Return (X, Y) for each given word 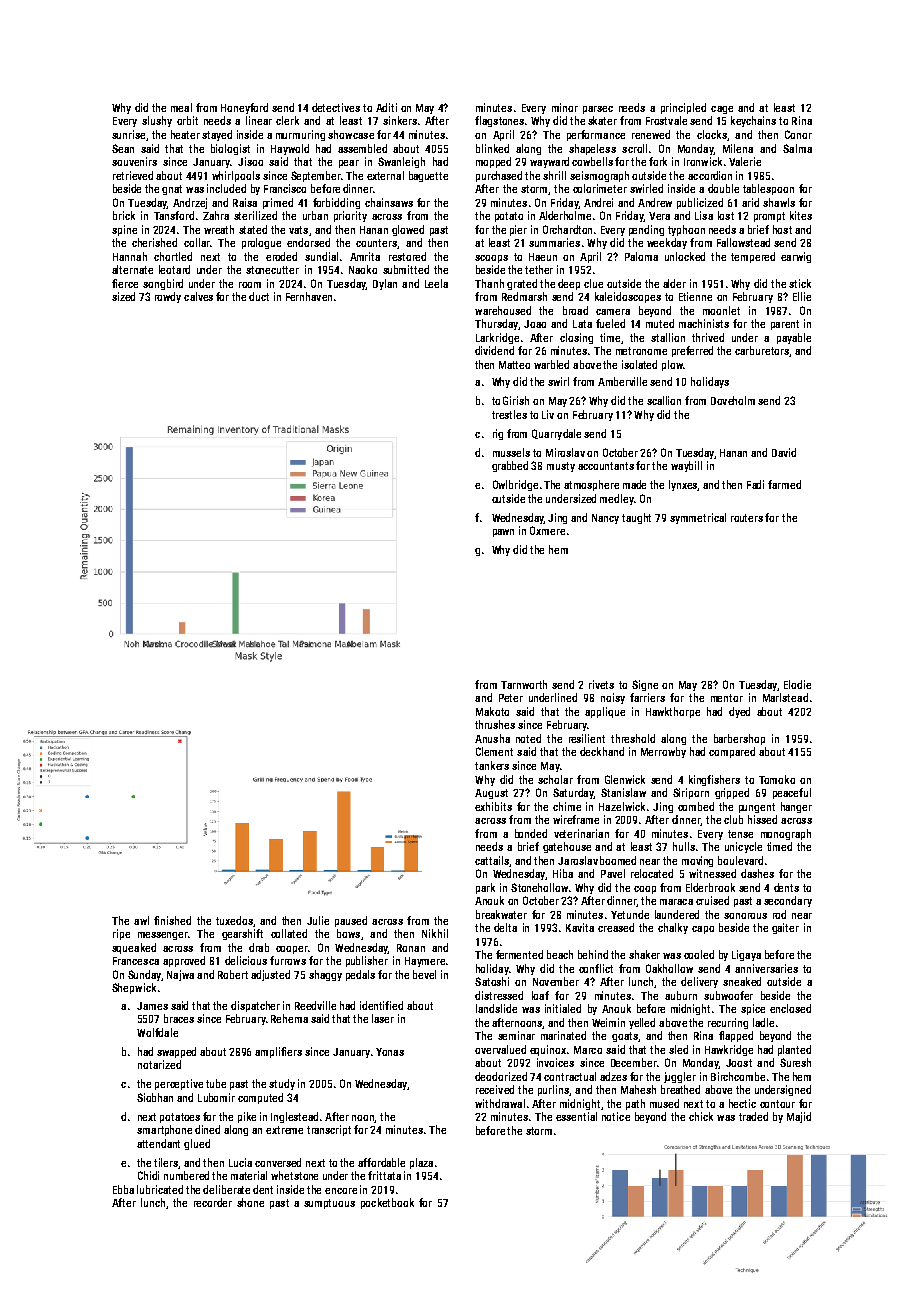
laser (383, 1018)
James (152, 1006)
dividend (494, 350)
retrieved (133, 175)
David (784, 452)
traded (753, 1116)
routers (747, 518)
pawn (503, 533)
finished (172, 920)
